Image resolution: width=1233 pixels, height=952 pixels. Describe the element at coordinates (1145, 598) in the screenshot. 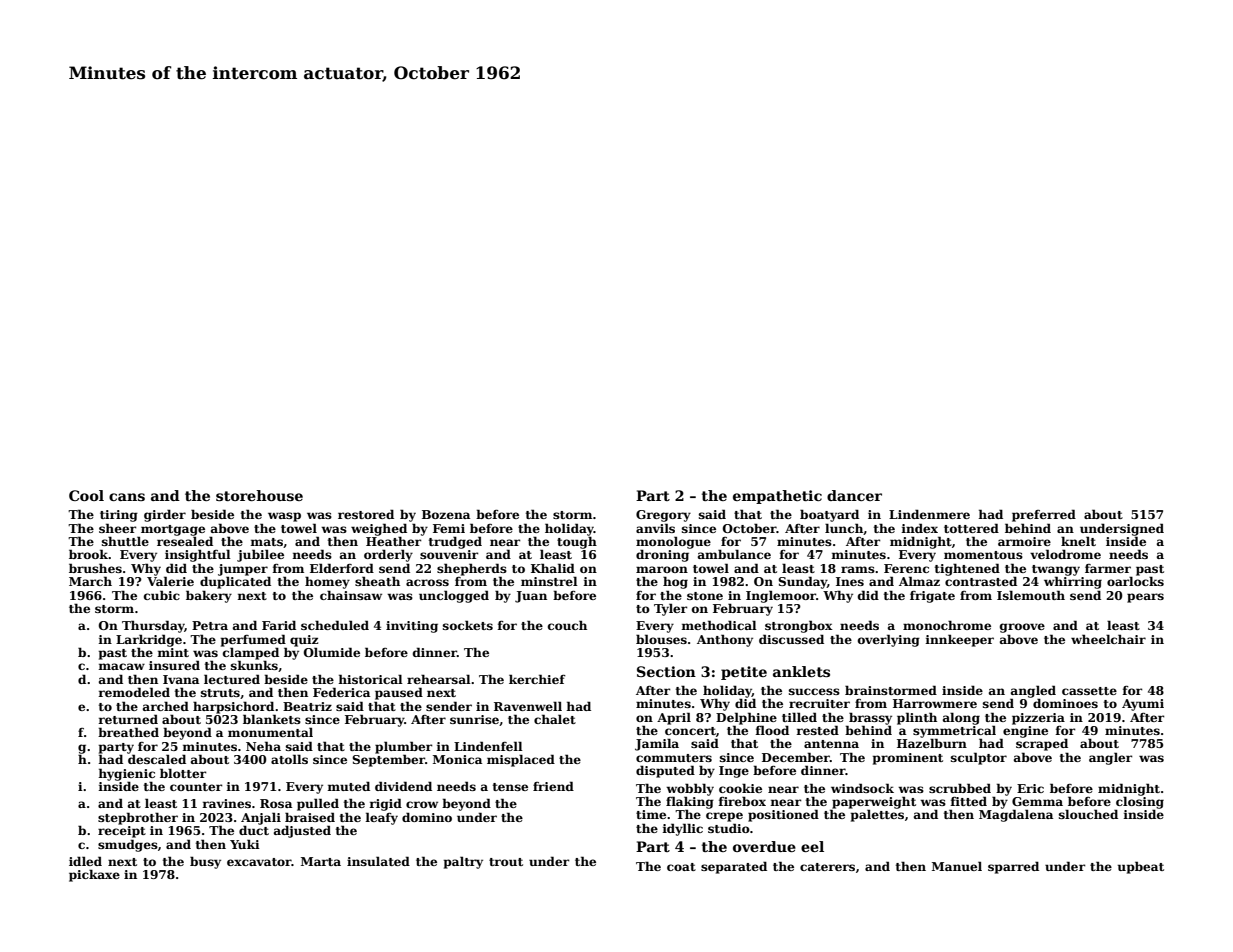

I see `pears` at that location.
